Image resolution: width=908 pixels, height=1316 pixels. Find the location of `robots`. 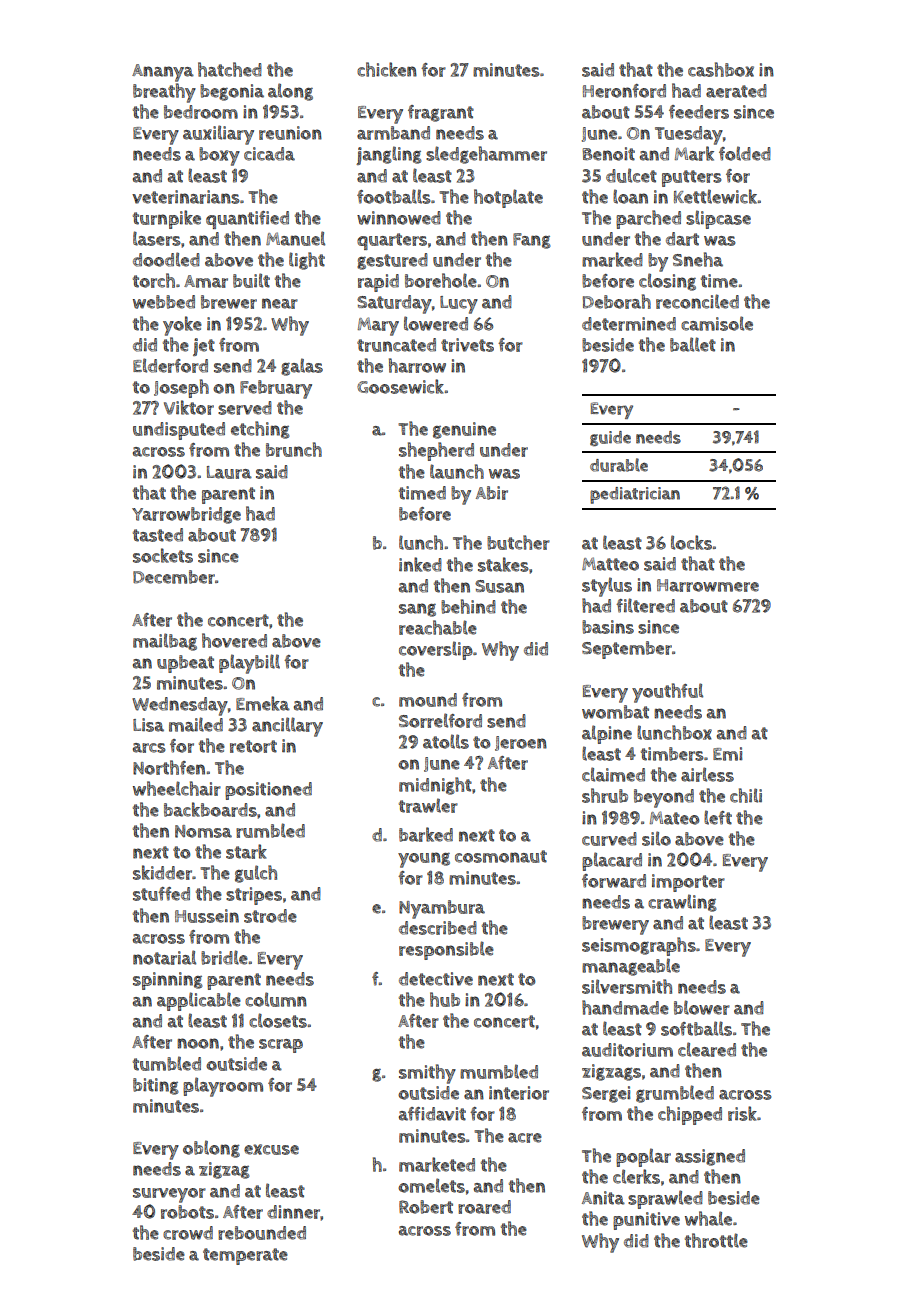

robots is located at coordinates (187, 1212).
